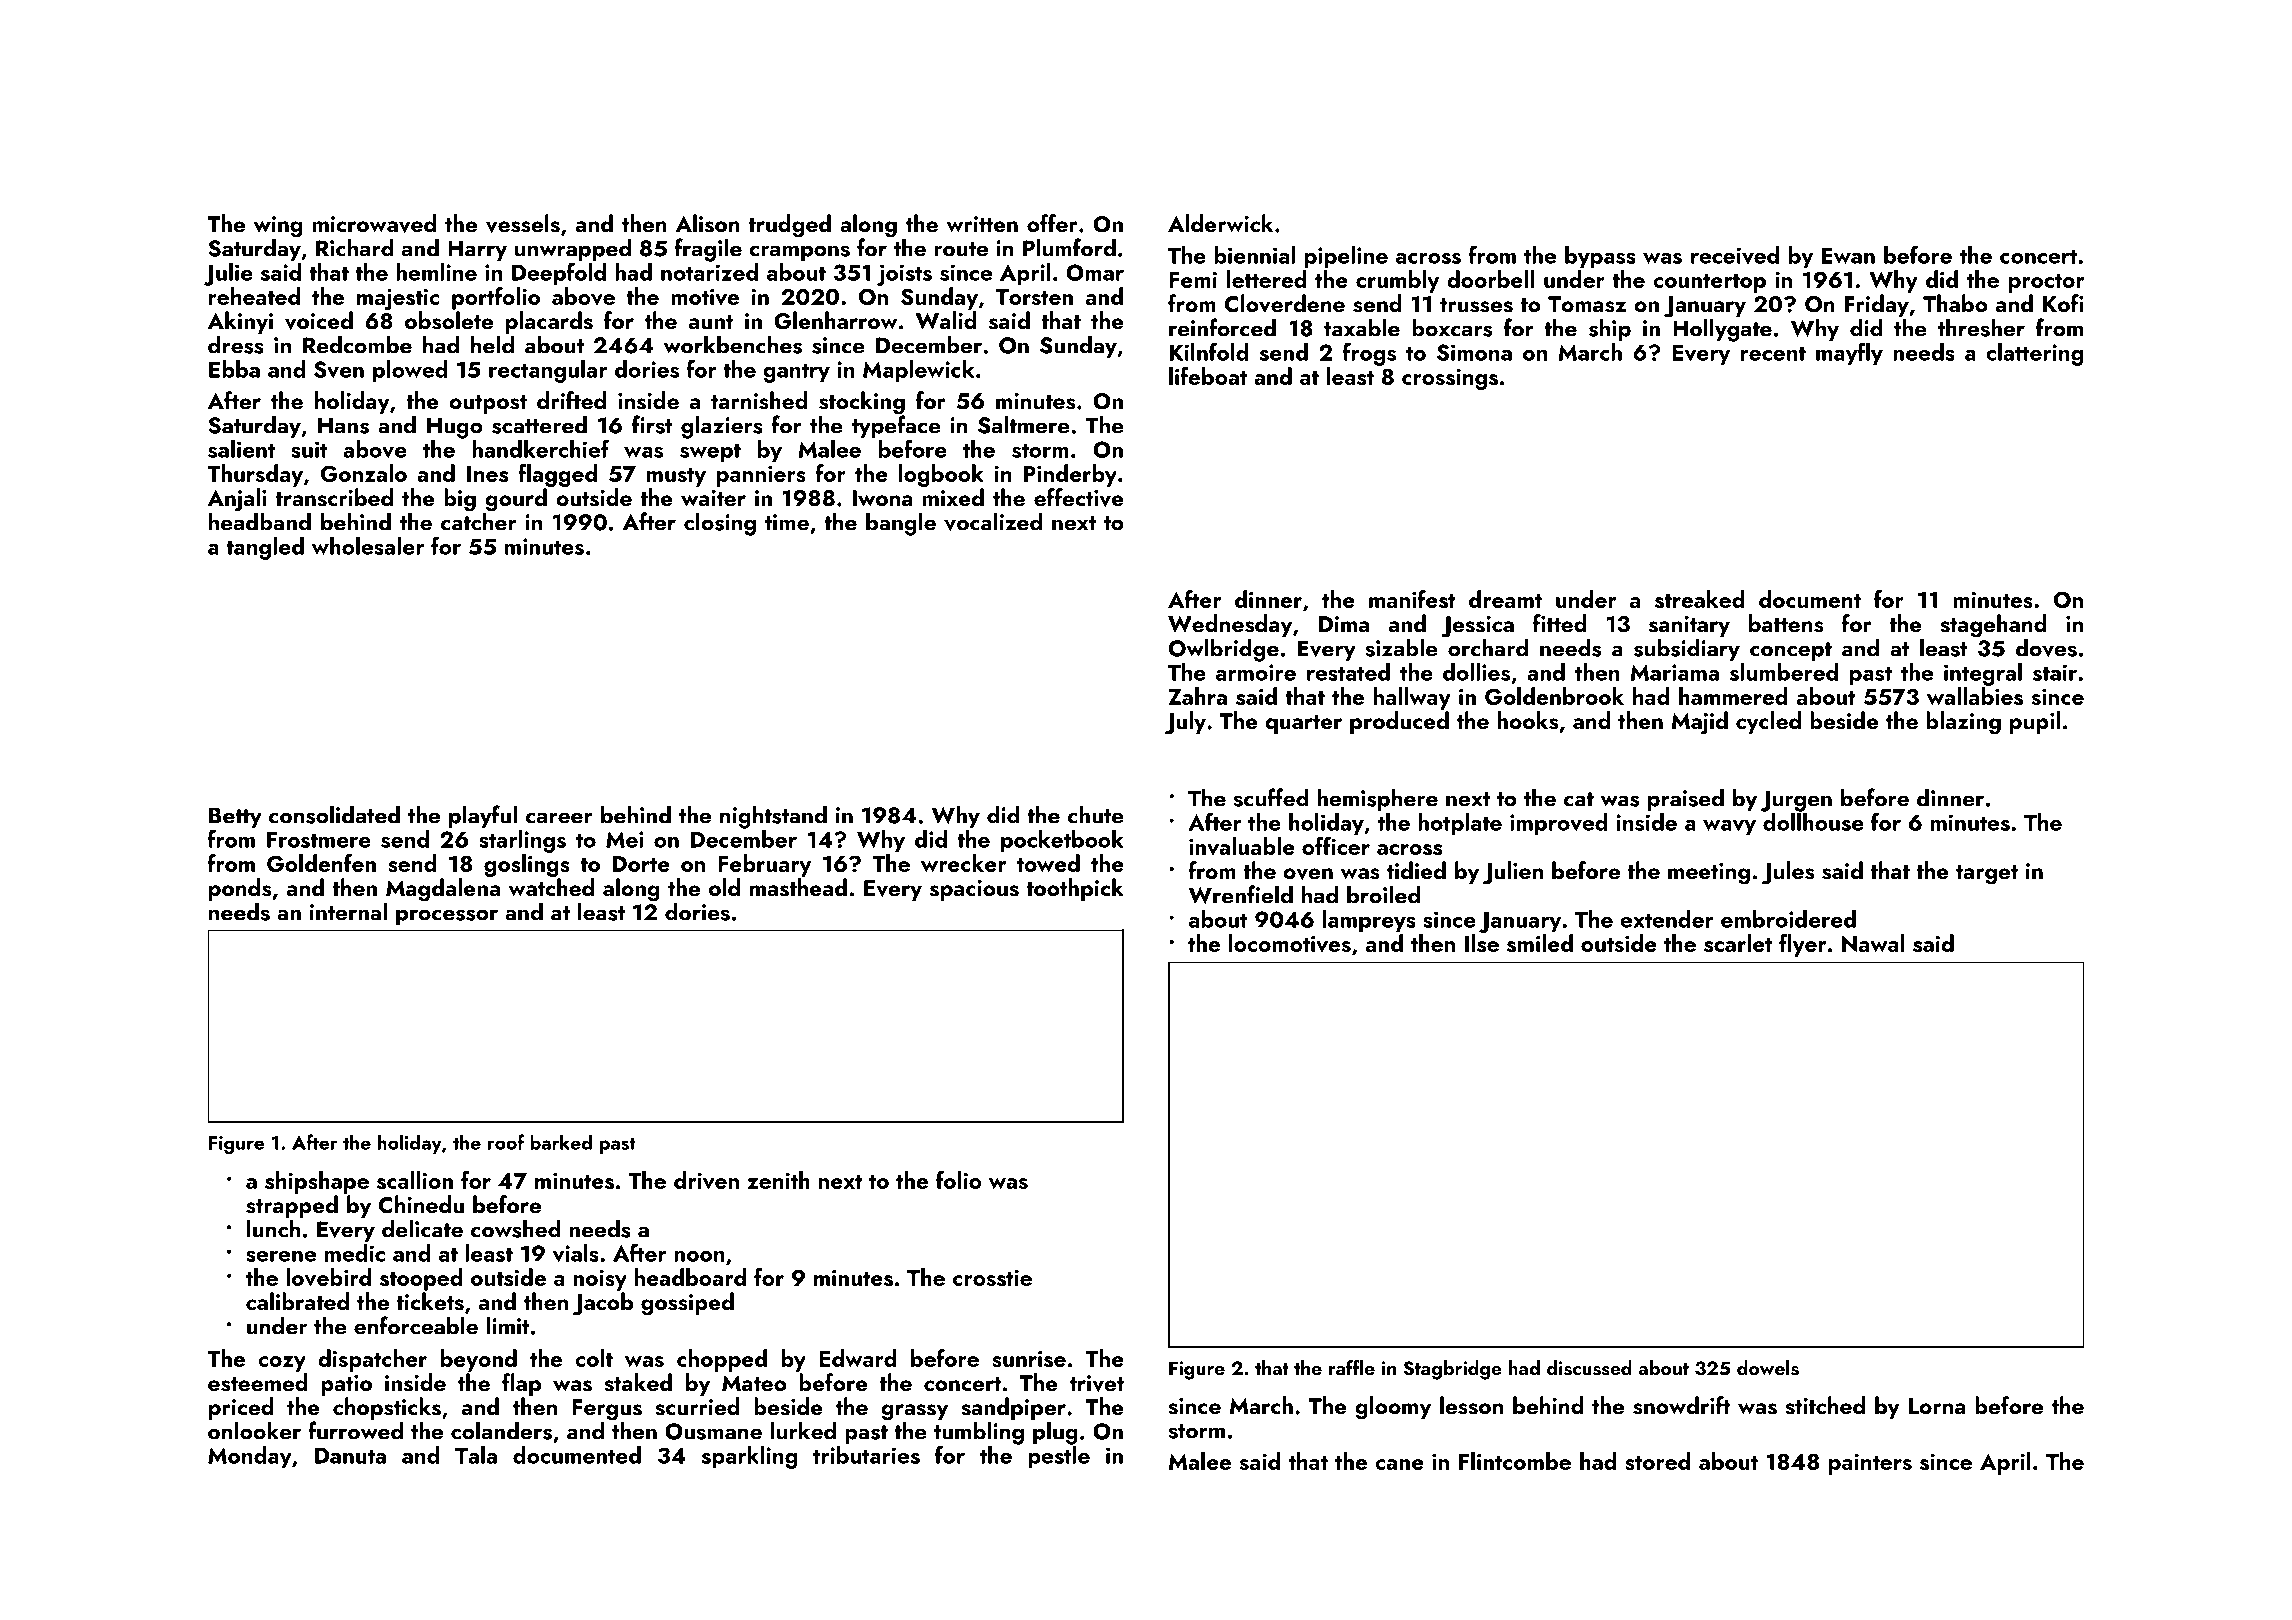 Image resolution: width=2292 pixels, height=1620 pixels. What do you see at coordinates (241, 1408) in the screenshot?
I see `priced` at bounding box center [241, 1408].
